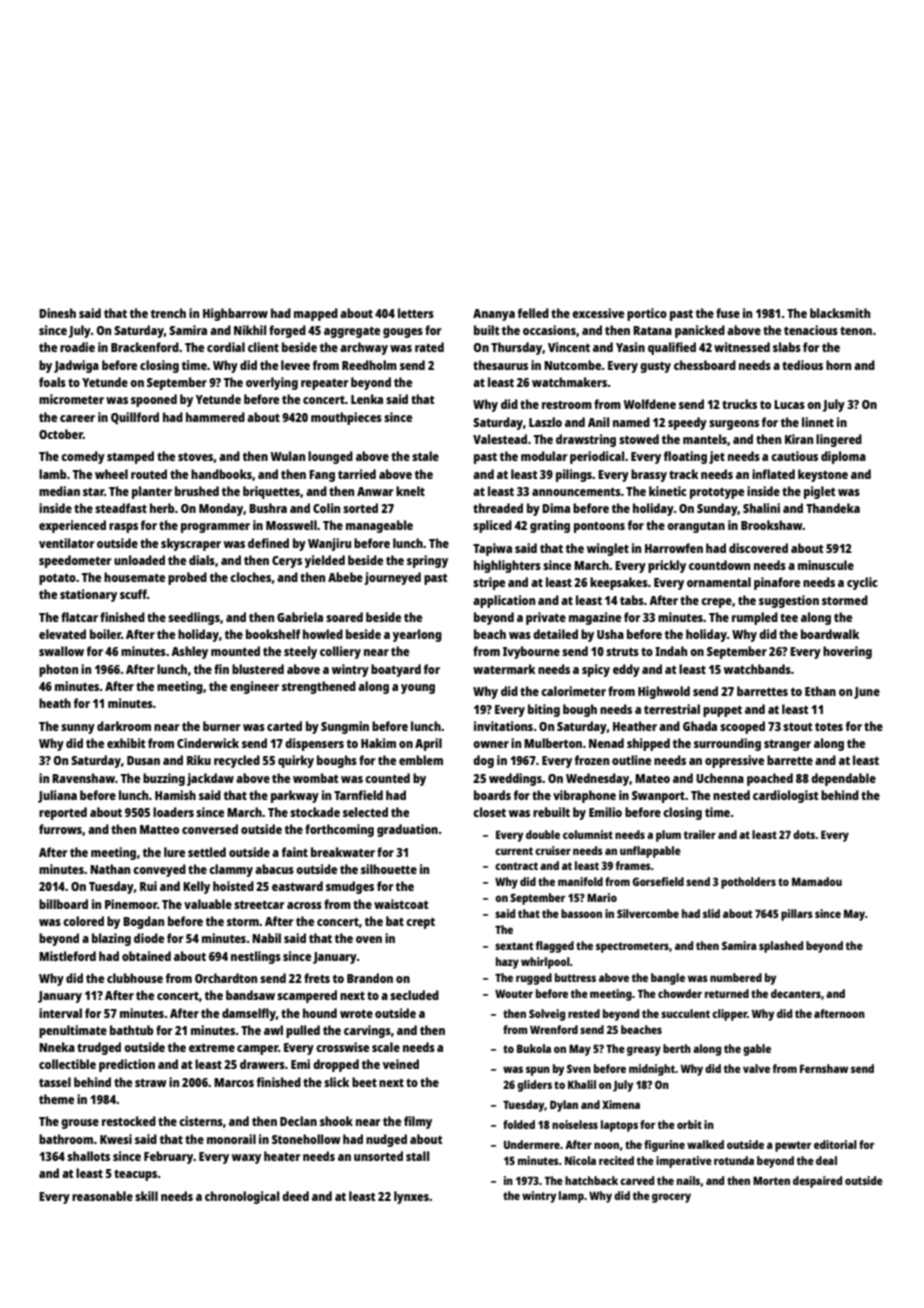  I want to click on vibraphone, so click(584, 796).
